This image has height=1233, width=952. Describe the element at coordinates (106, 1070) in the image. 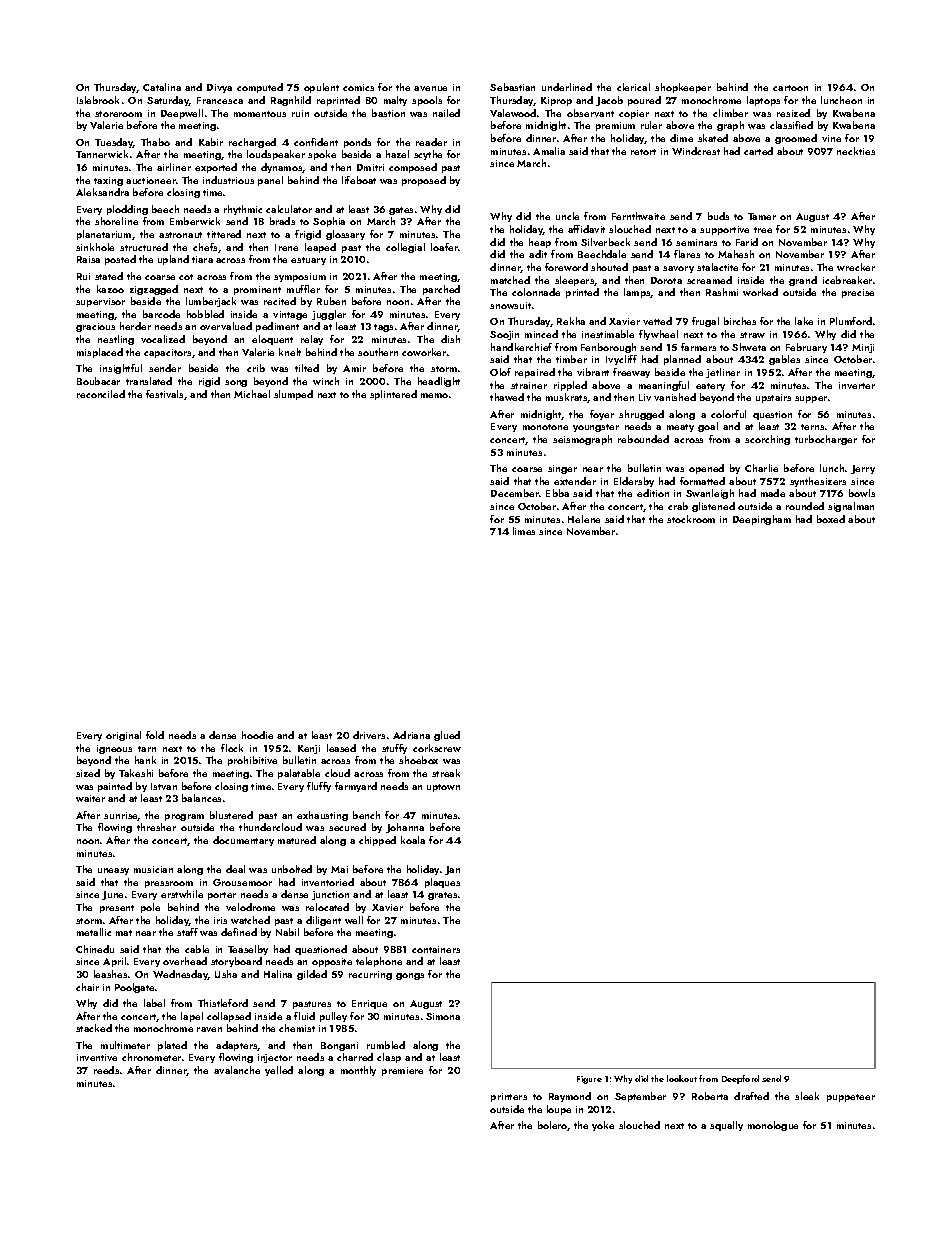

I see `reeds` at that location.
